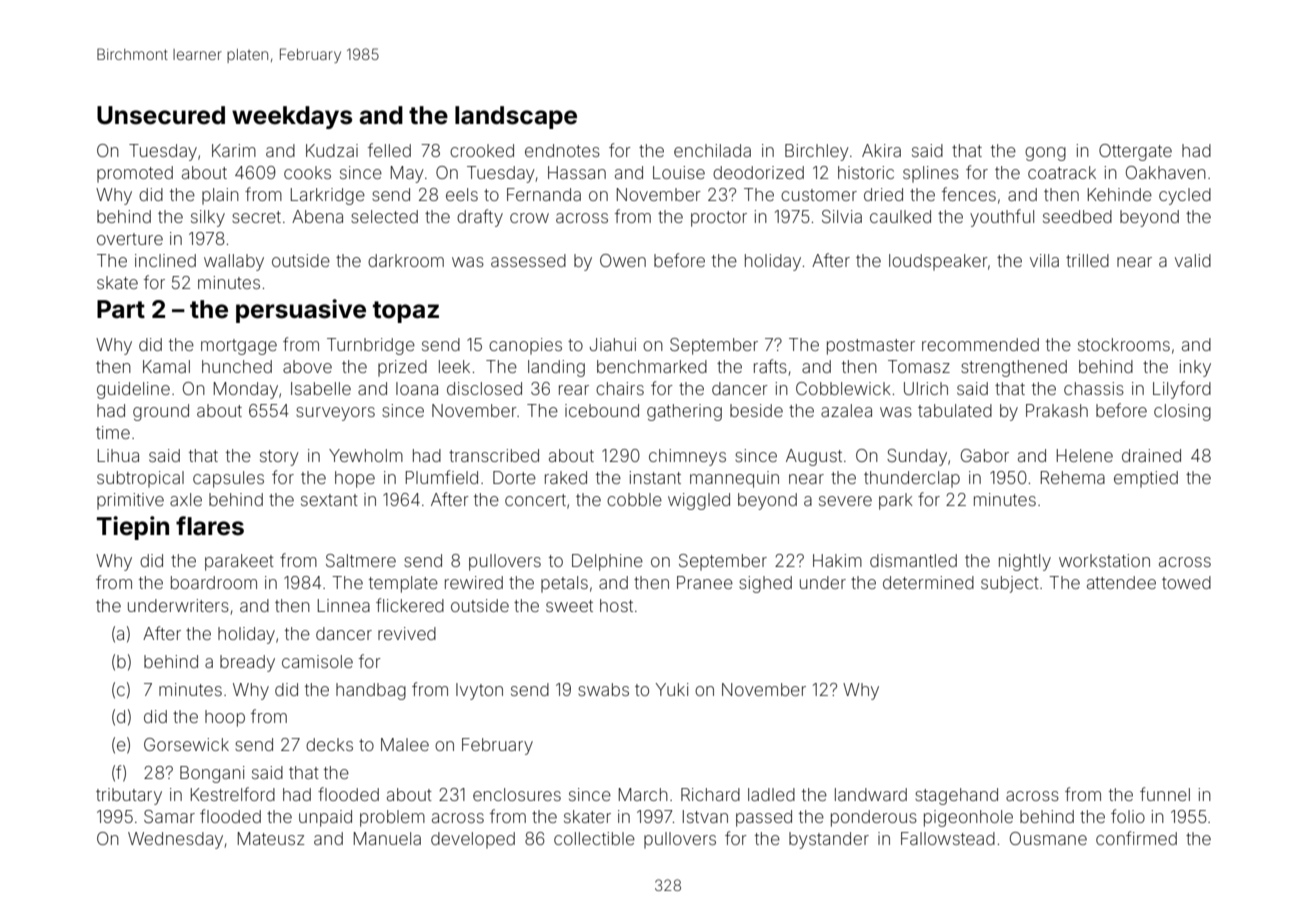  What do you see at coordinates (516, 117) in the screenshot?
I see `landscape` at bounding box center [516, 117].
